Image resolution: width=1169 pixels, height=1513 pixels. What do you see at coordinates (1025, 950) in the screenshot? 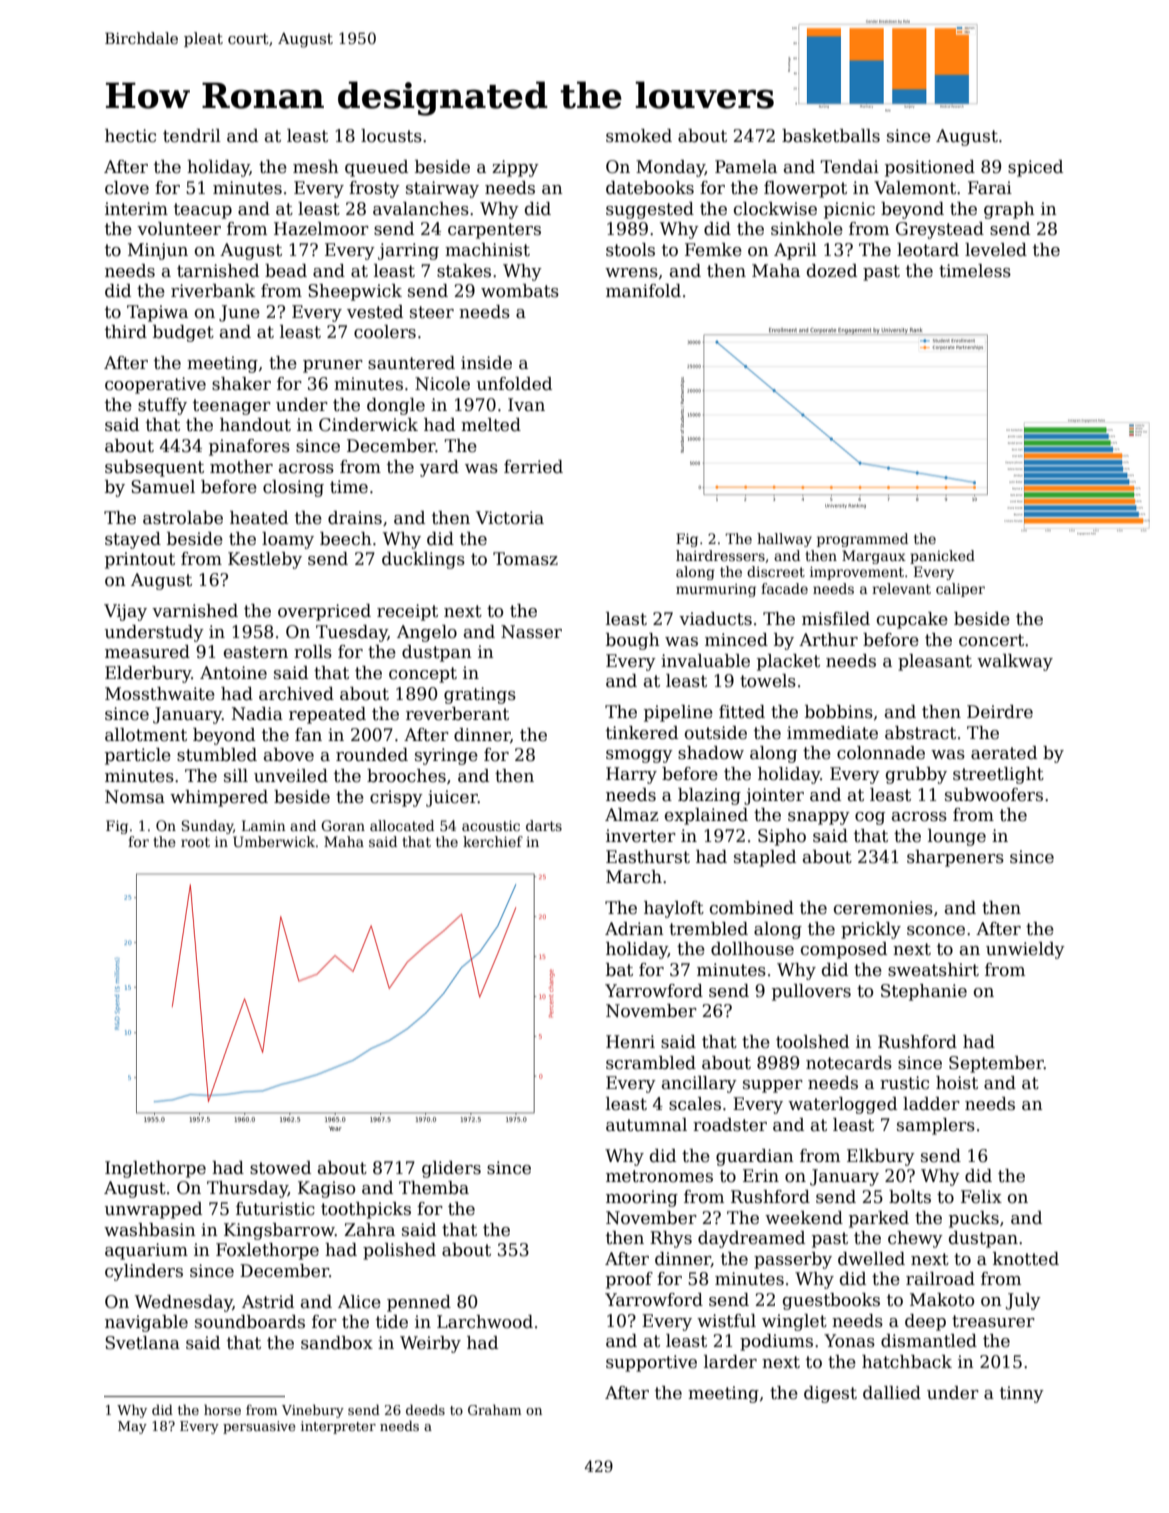
I see `unwieldy` at bounding box center [1025, 950].
